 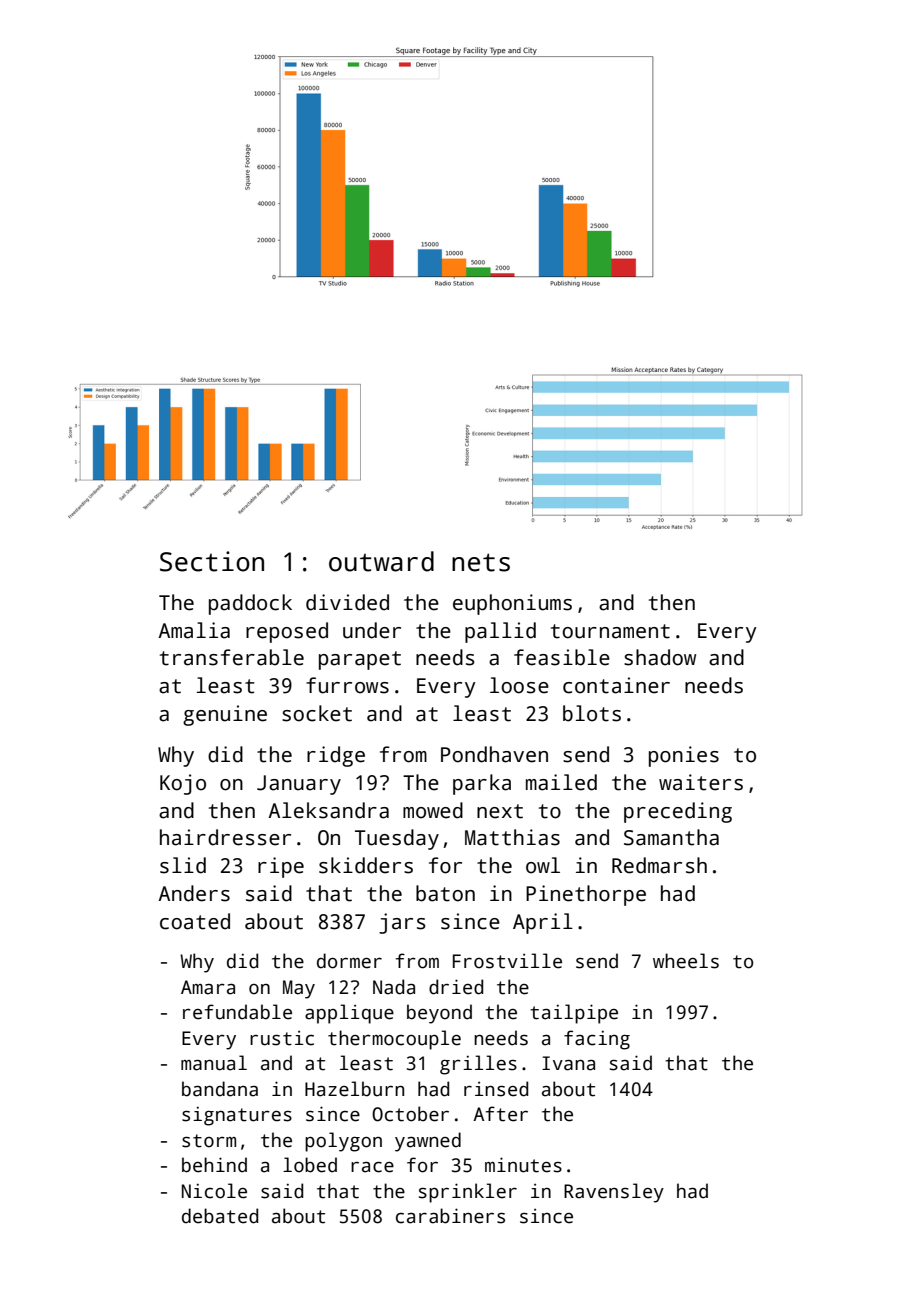 What do you see at coordinates (686, 961) in the page?
I see `wheels` at bounding box center [686, 961].
